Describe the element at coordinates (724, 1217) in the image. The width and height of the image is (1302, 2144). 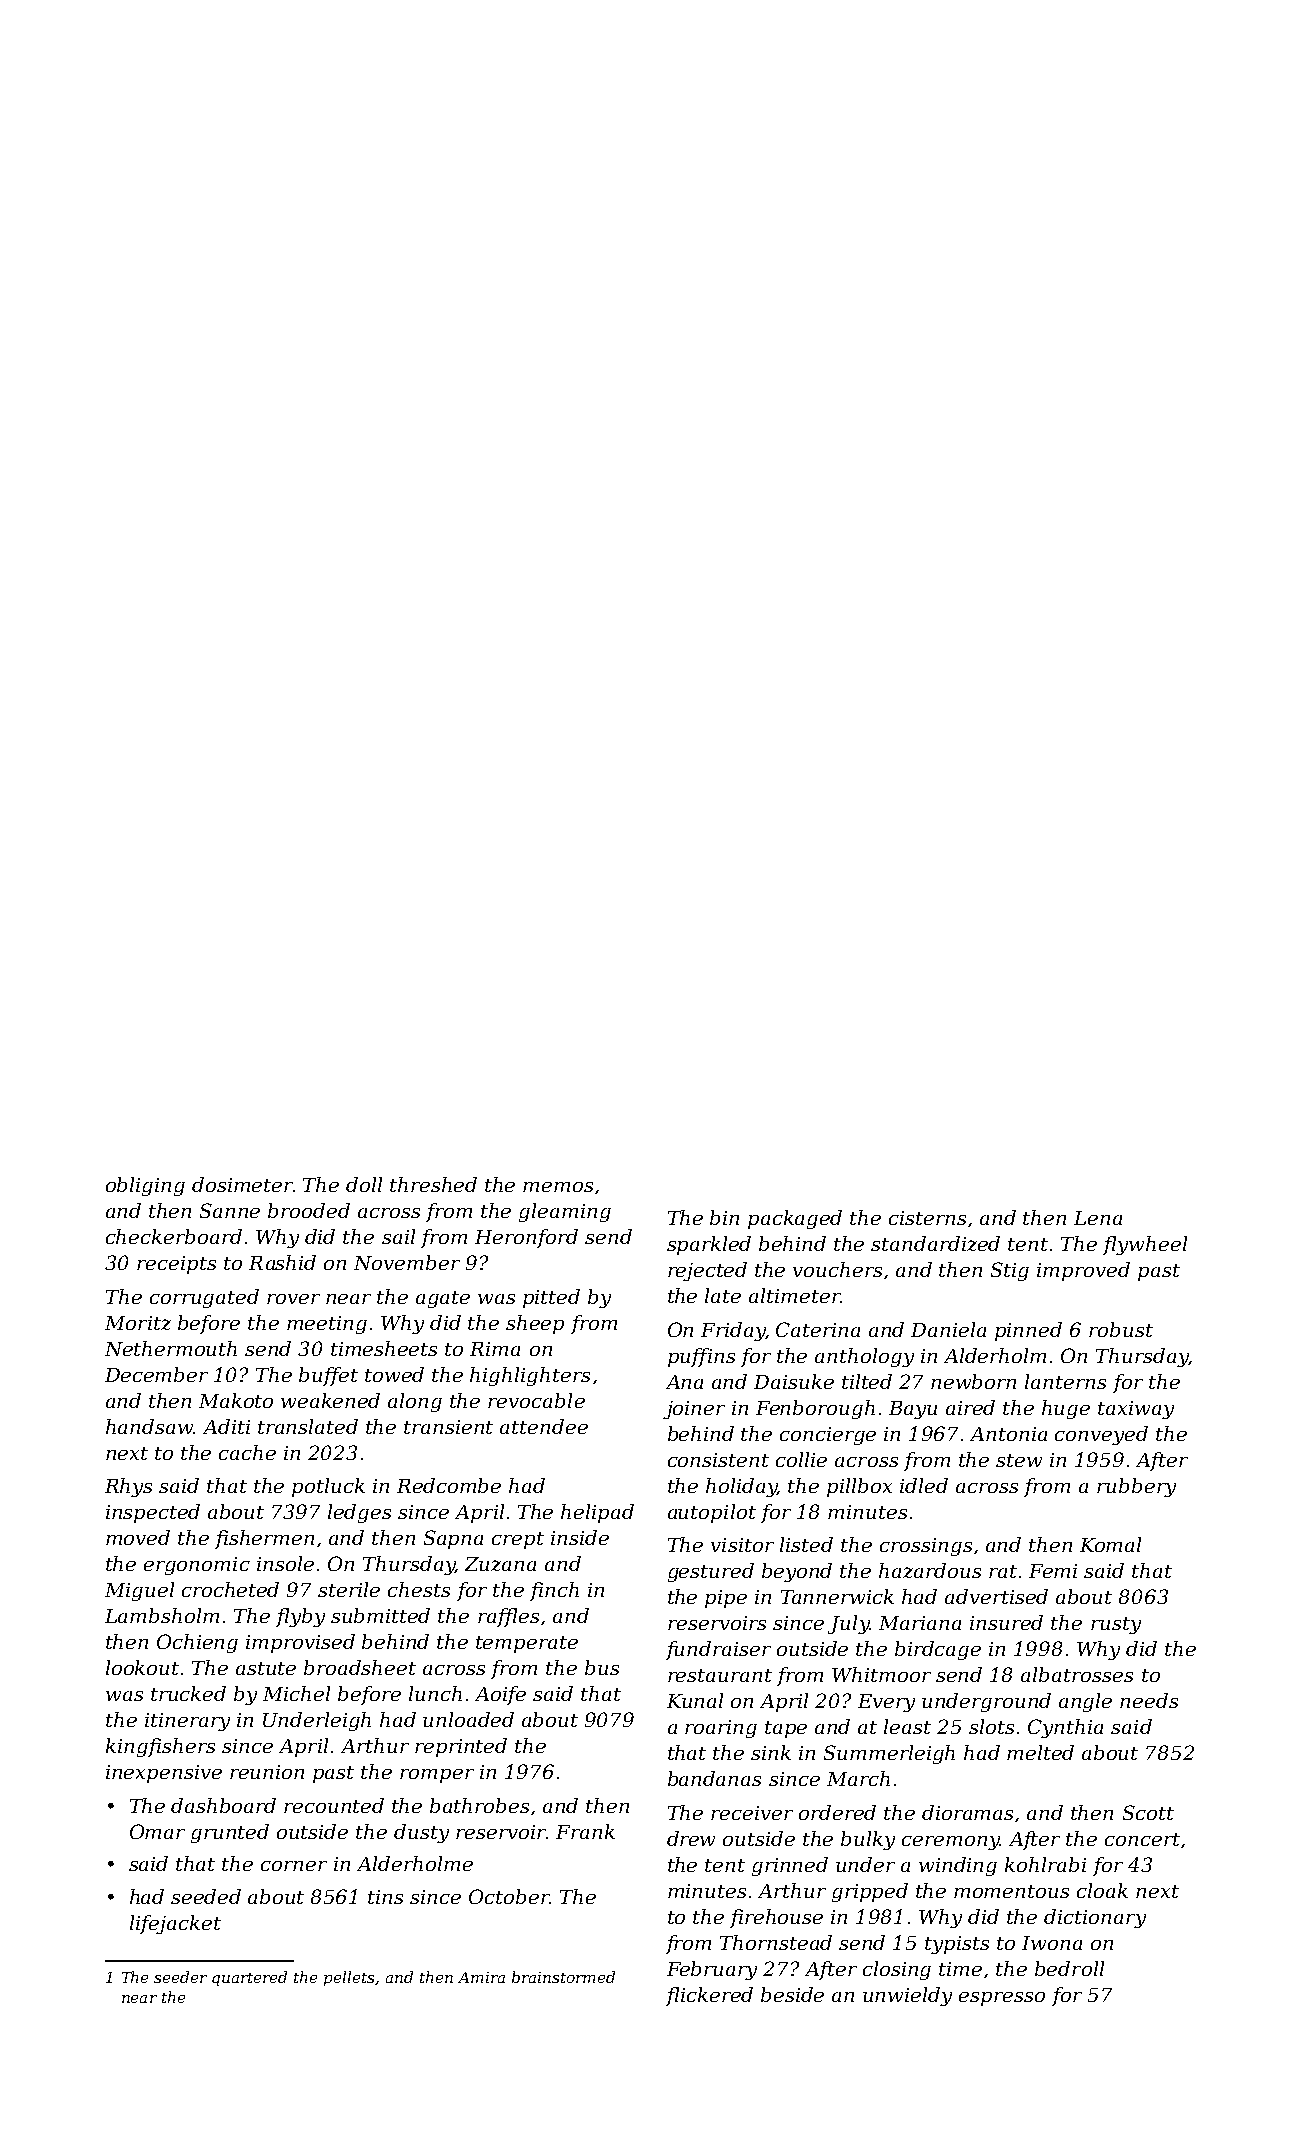
I see `bin` at that location.
